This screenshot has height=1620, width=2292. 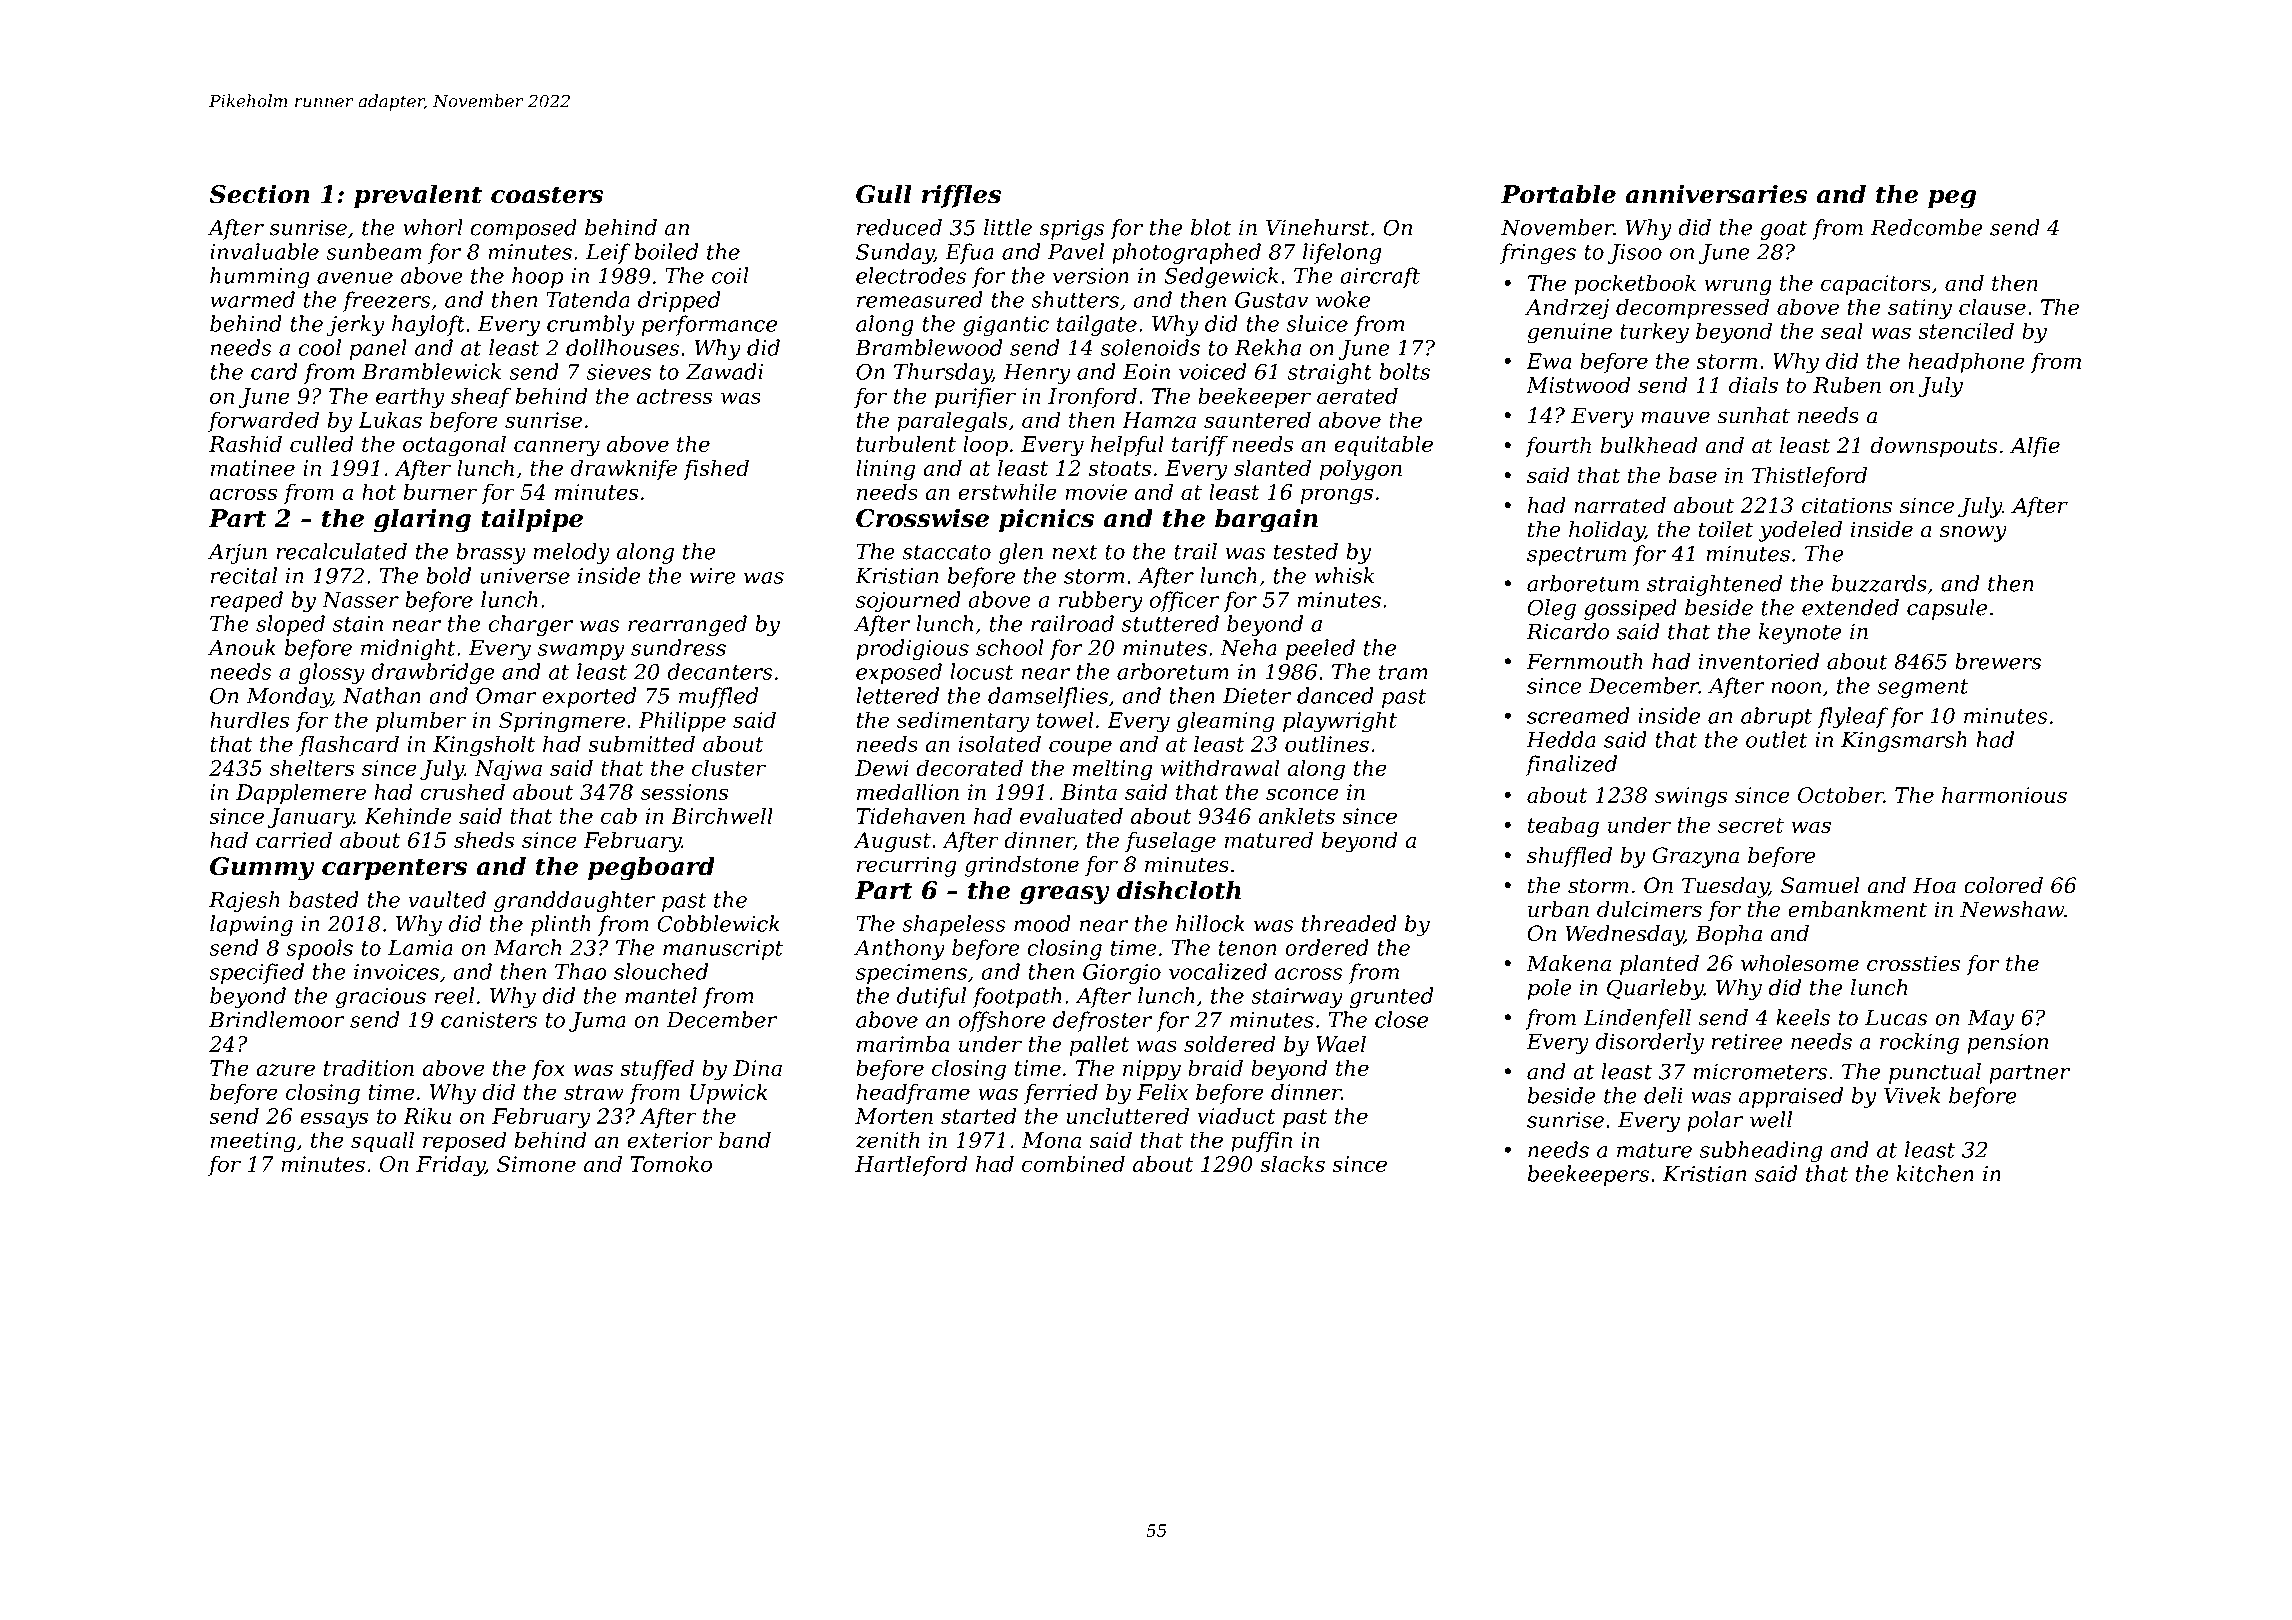 What do you see at coordinates (450, 1166) in the screenshot?
I see `Friday` at bounding box center [450, 1166].
